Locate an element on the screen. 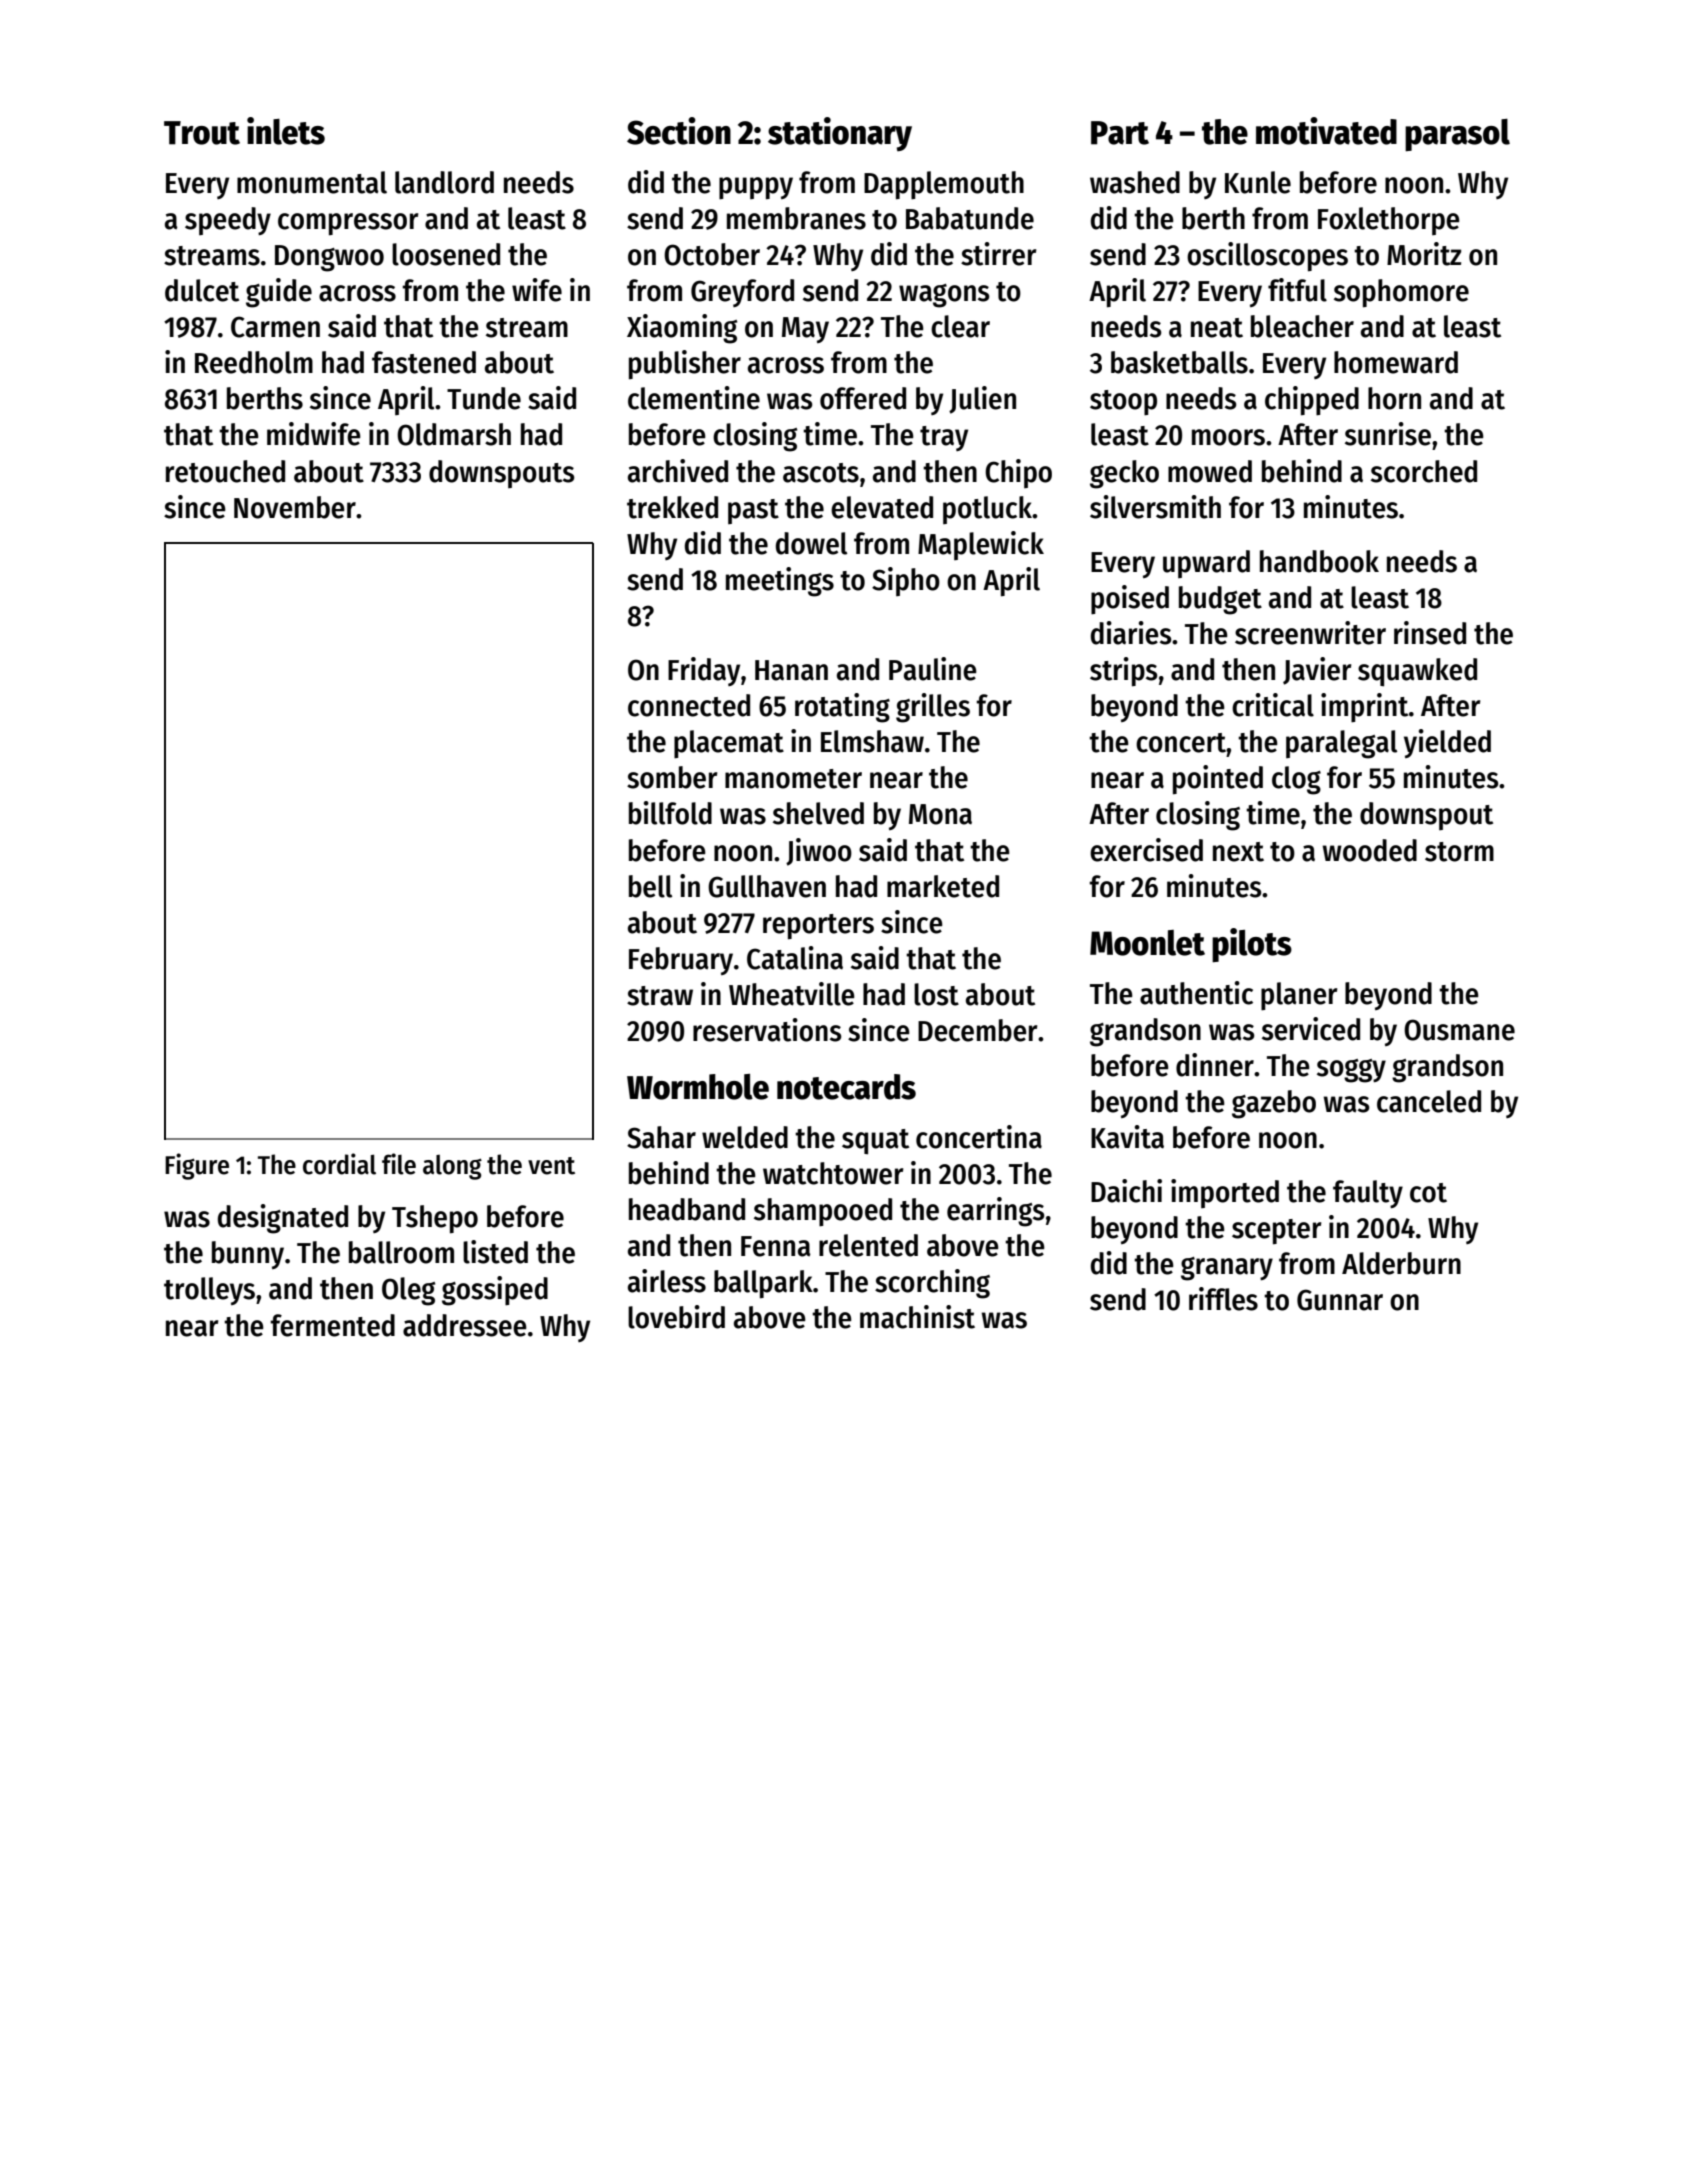 This screenshot has height=2178, width=1683. squat is located at coordinates (875, 1142).
